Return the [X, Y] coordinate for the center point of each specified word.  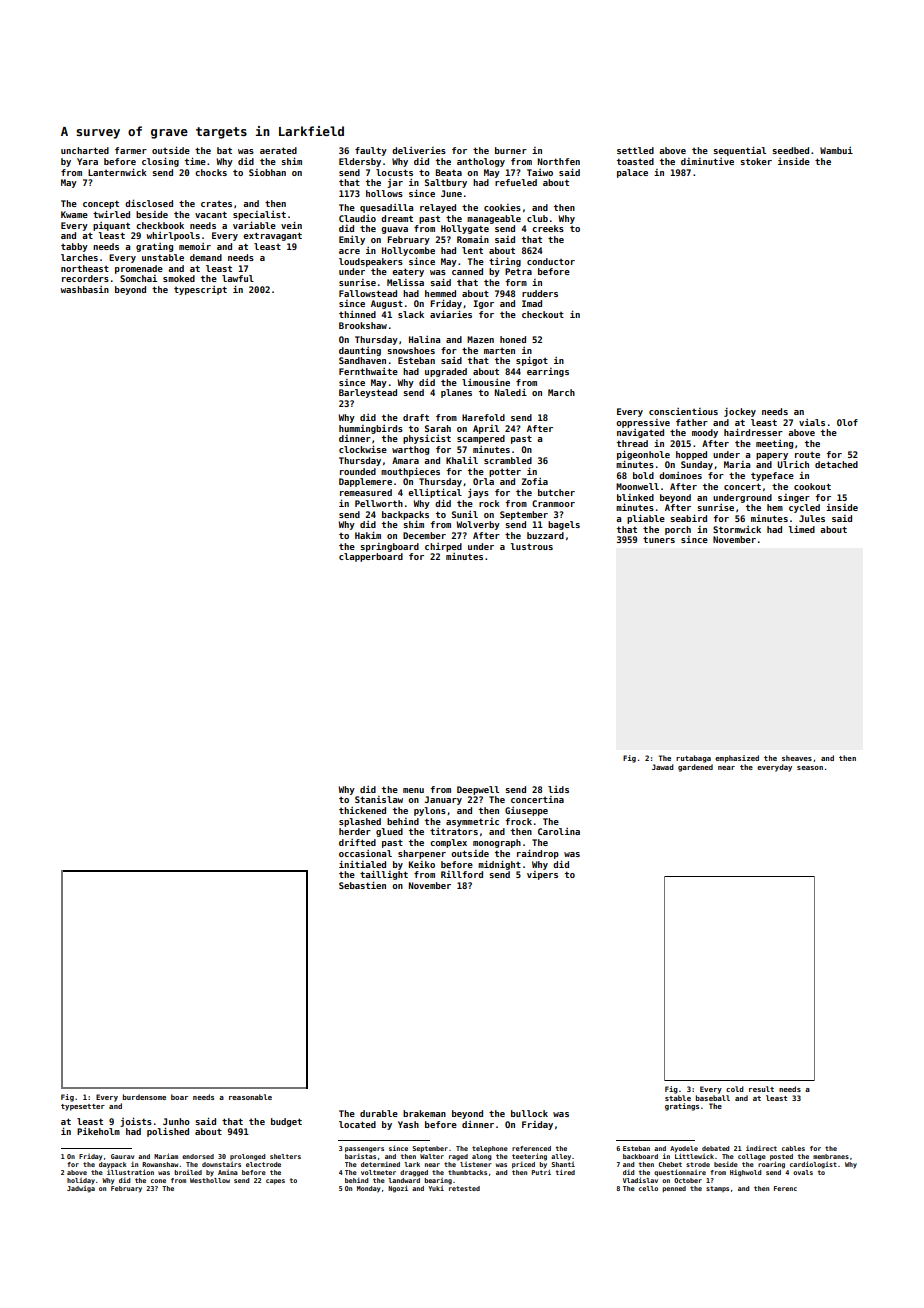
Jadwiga [81, 1189]
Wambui [836, 150]
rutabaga [693, 759]
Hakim [368, 535]
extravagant [272, 236]
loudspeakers [371, 262]
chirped [443, 547]
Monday [368, 1189]
